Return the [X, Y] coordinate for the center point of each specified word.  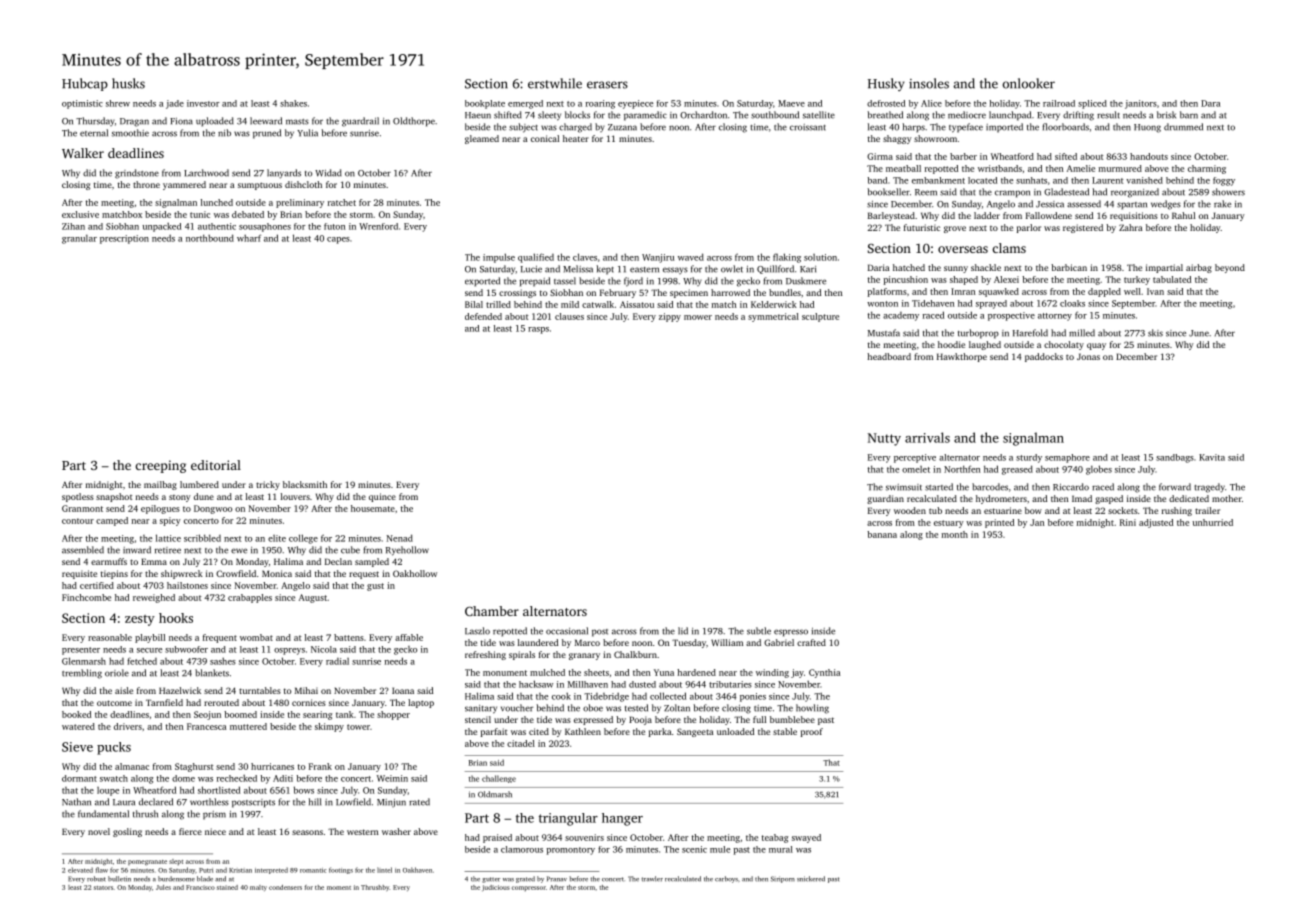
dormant [79, 778]
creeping [161, 466]
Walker [83, 153]
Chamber [492, 611]
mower [698, 317]
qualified [536, 258]
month [955, 534]
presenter [81, 651]
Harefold [1030, 333]
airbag [1199, 268]
